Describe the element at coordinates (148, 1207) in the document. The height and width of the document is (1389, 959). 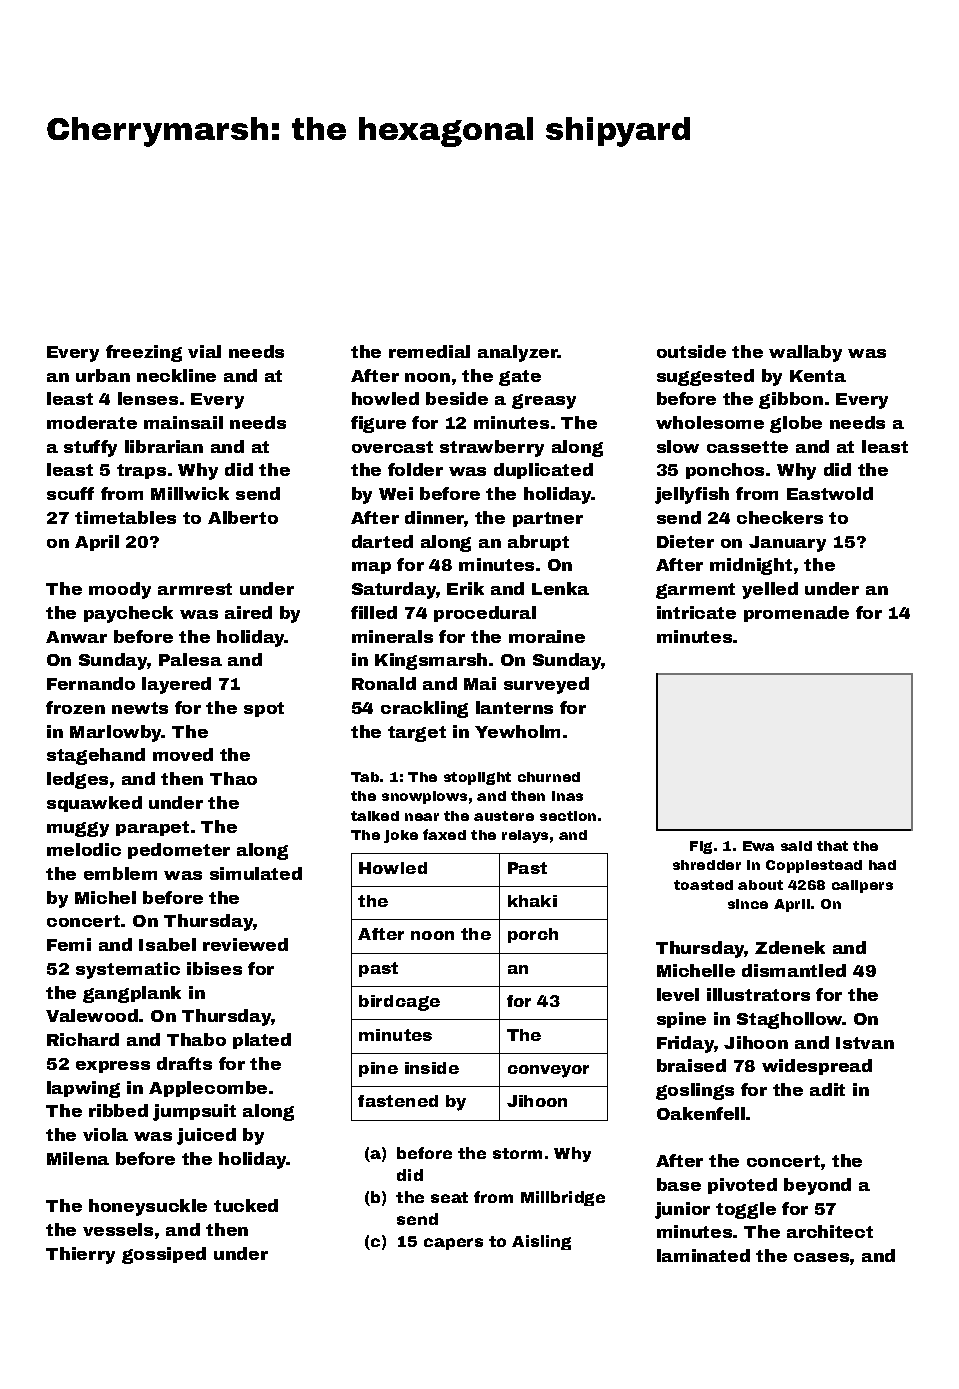
I see `honeysuckle` at that location.
